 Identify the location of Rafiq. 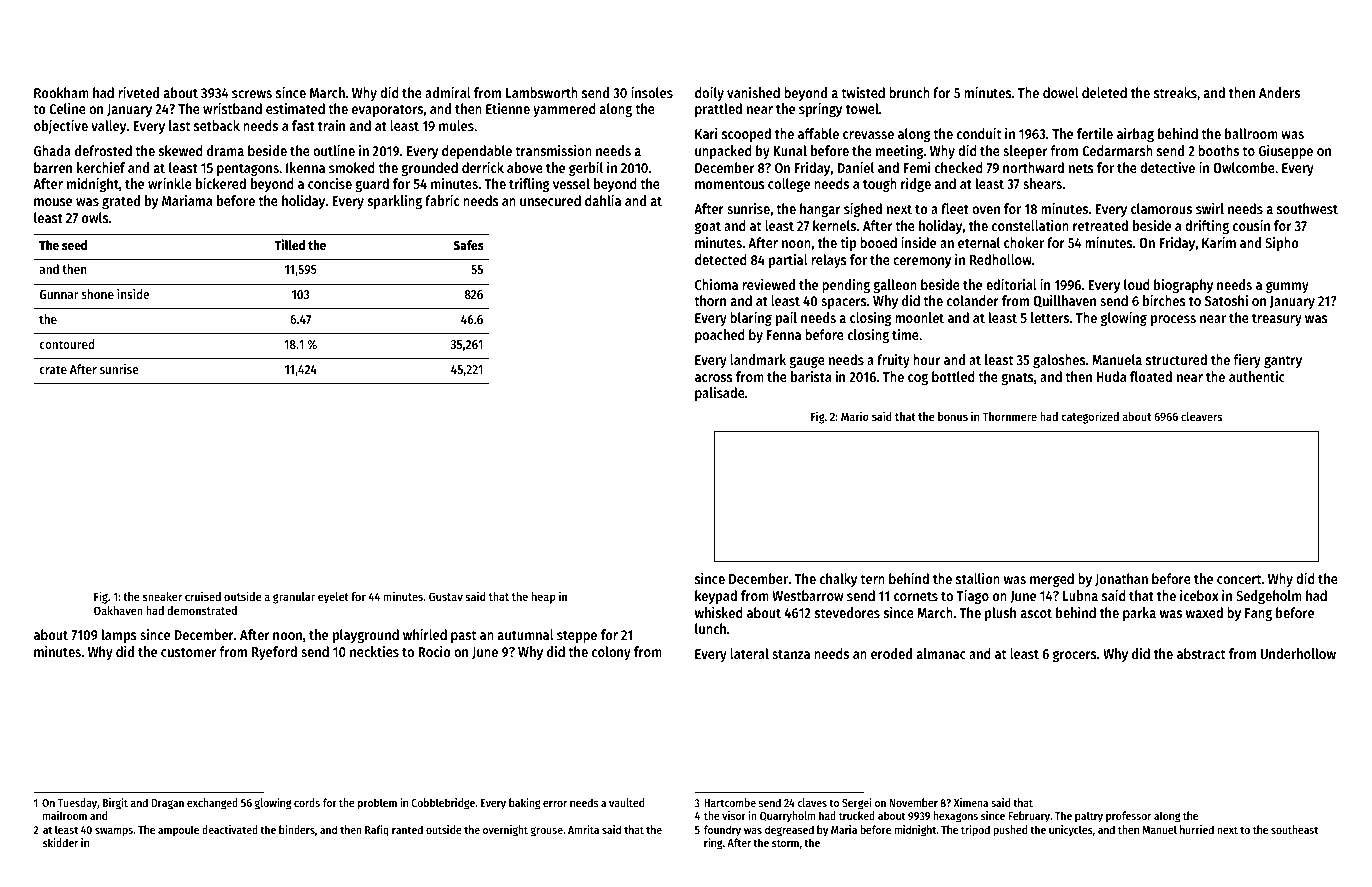
(377, 831).
